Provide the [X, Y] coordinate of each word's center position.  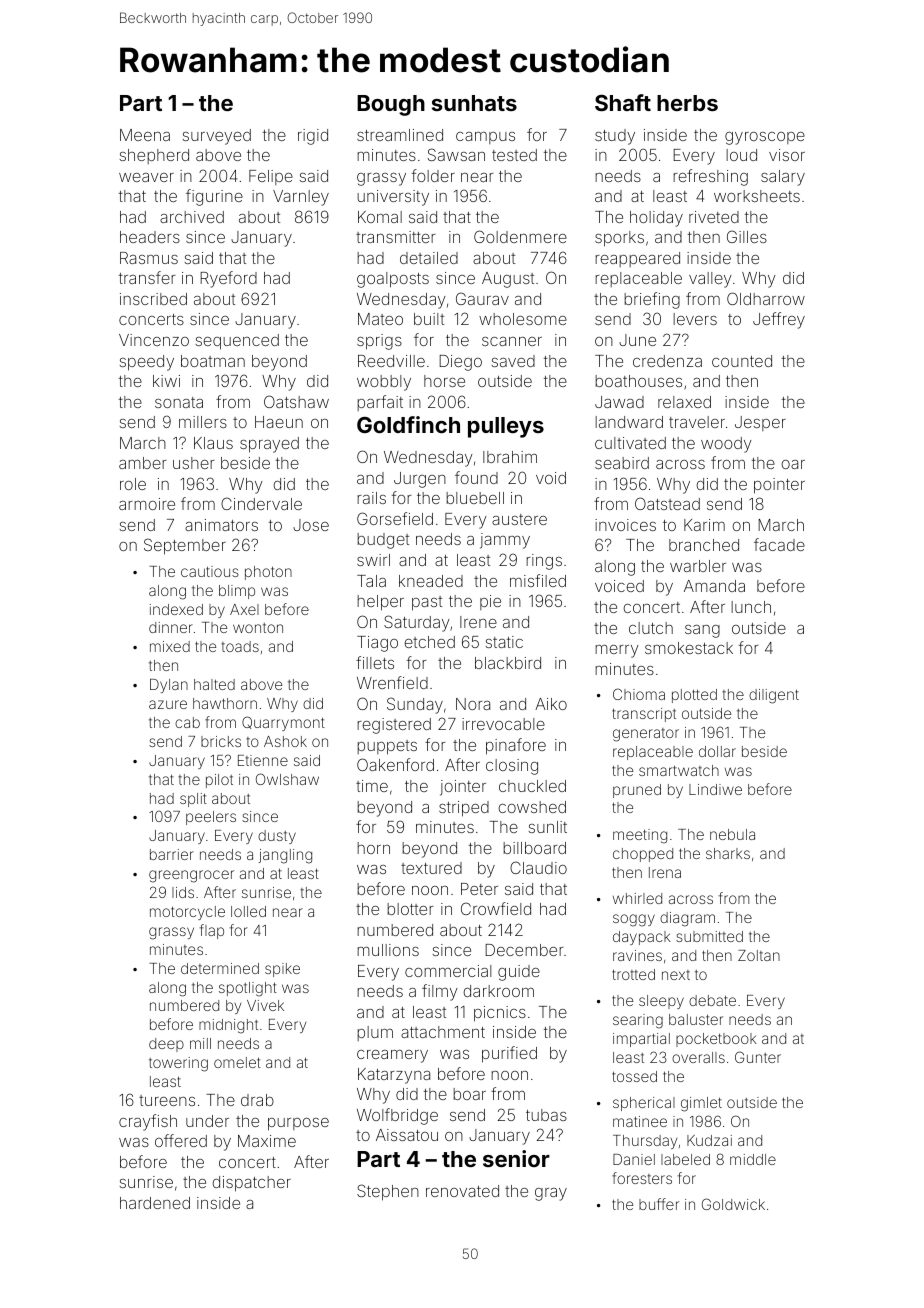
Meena [145, 135]
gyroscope [765, 138]
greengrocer [191, 876]
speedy [147, 363]
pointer [779, 486]
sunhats [474, 103]
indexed [176, 609]
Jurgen [420, 480]
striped [464, 809]
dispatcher [251, 1184]
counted [742, 361]
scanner [512, 341]
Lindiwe [715, 789]
